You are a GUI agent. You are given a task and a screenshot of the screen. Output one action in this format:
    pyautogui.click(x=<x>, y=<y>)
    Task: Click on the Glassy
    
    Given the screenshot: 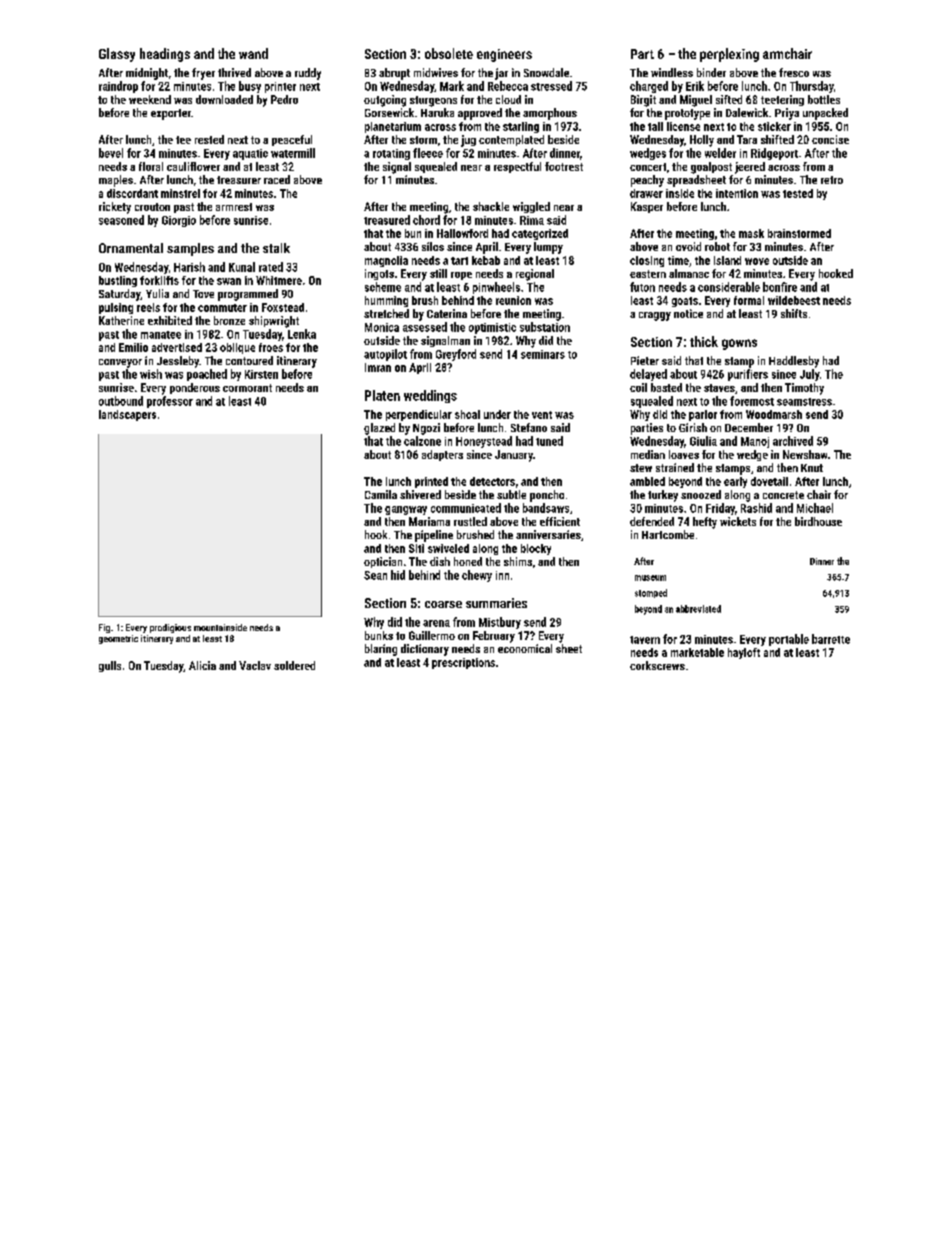 What is the action you would take?
    pyautogui.click(x=117, y=55)
